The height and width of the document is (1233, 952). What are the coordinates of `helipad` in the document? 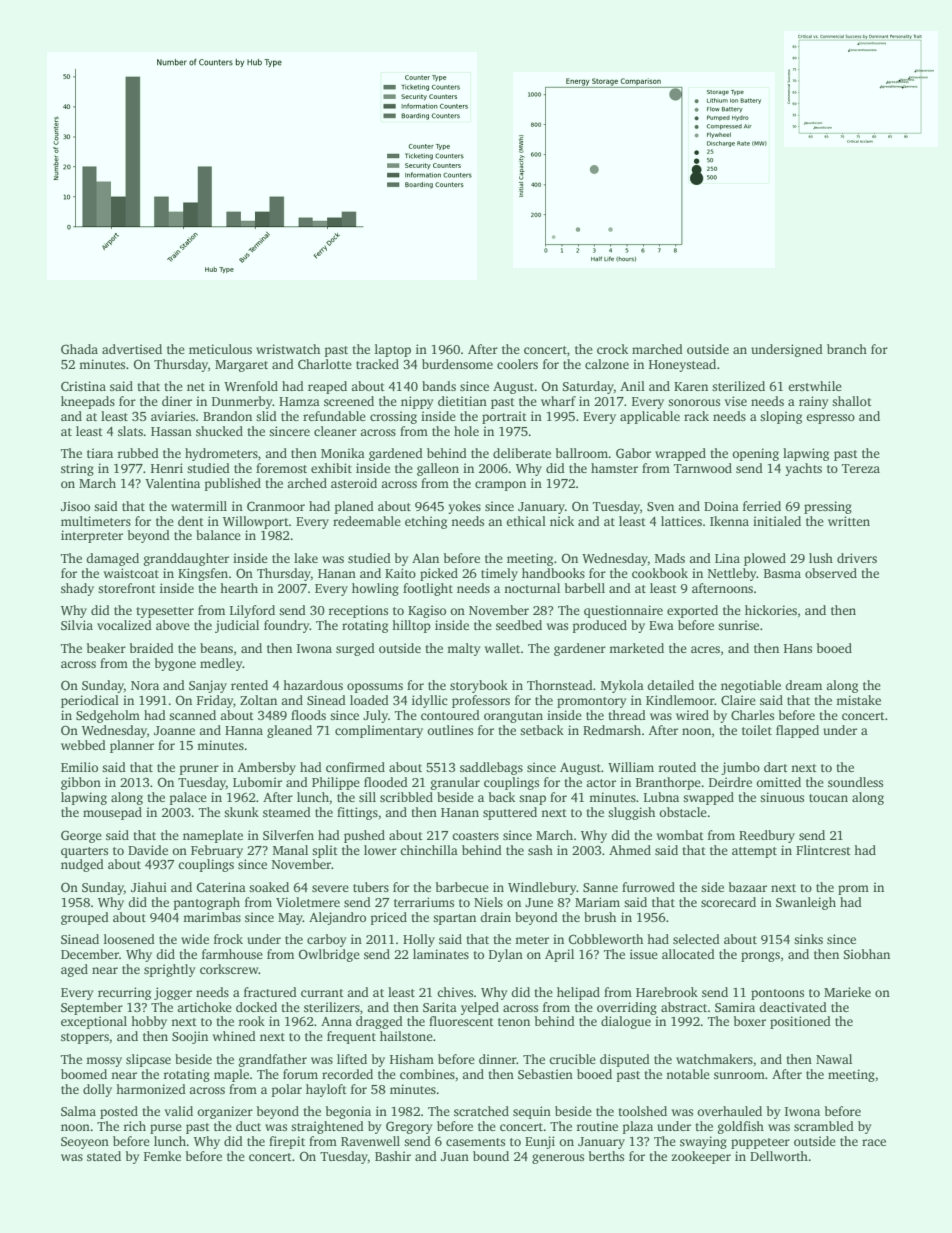 It's located at (578, 993).
